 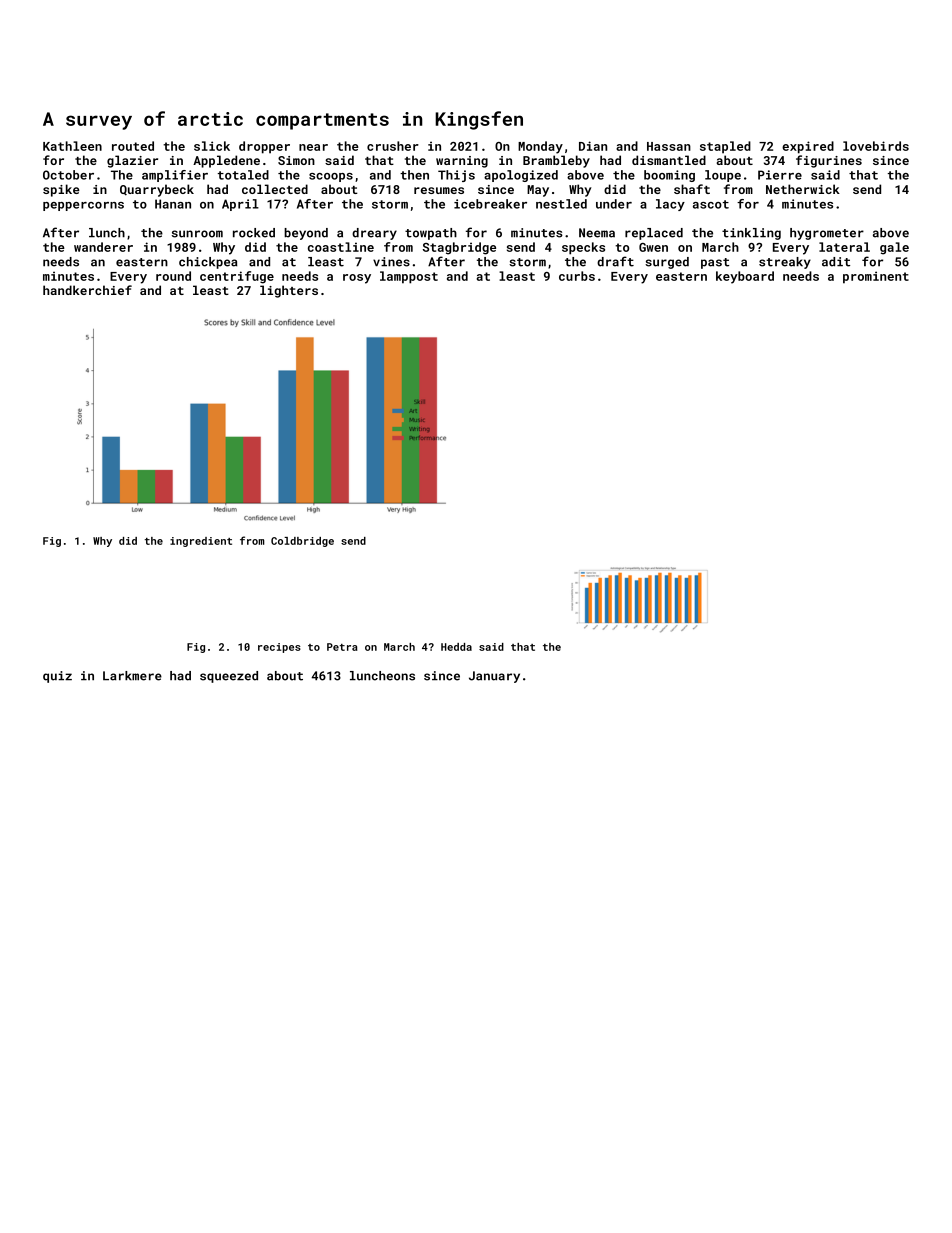 What do you see at coordinates (132, 676) in the screenshot?
I see `Larkmere` at bounding box center [132, 676].
